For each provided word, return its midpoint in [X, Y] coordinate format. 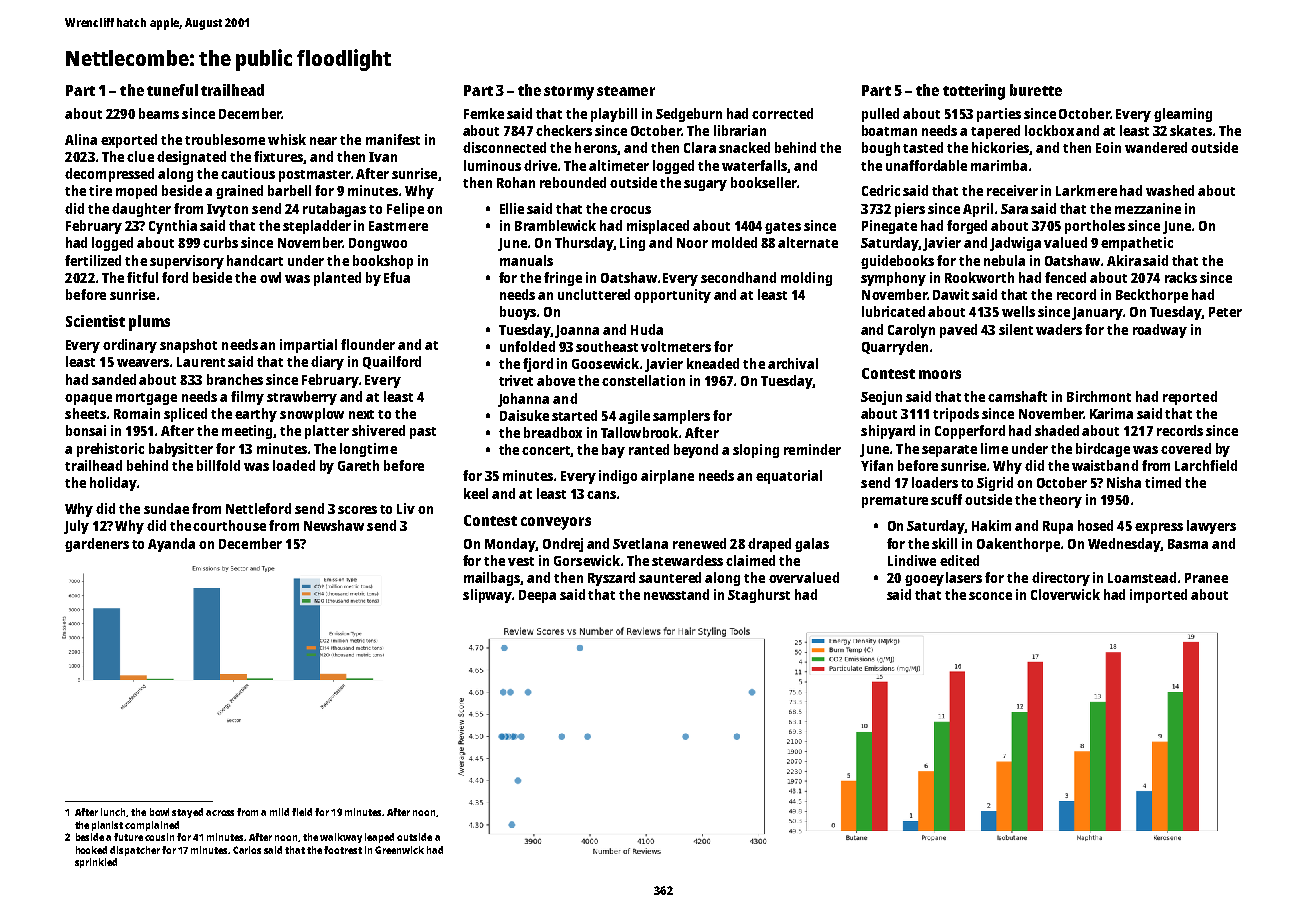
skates [1191, 130]
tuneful [172, 90]
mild [279, 812]
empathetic [1137, 244]
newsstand [676, 594]
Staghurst [759, 596]
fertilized [93, 260]
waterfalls [754, 165]
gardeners [97, 545]
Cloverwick [1065, 594]
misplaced [658, 227]
